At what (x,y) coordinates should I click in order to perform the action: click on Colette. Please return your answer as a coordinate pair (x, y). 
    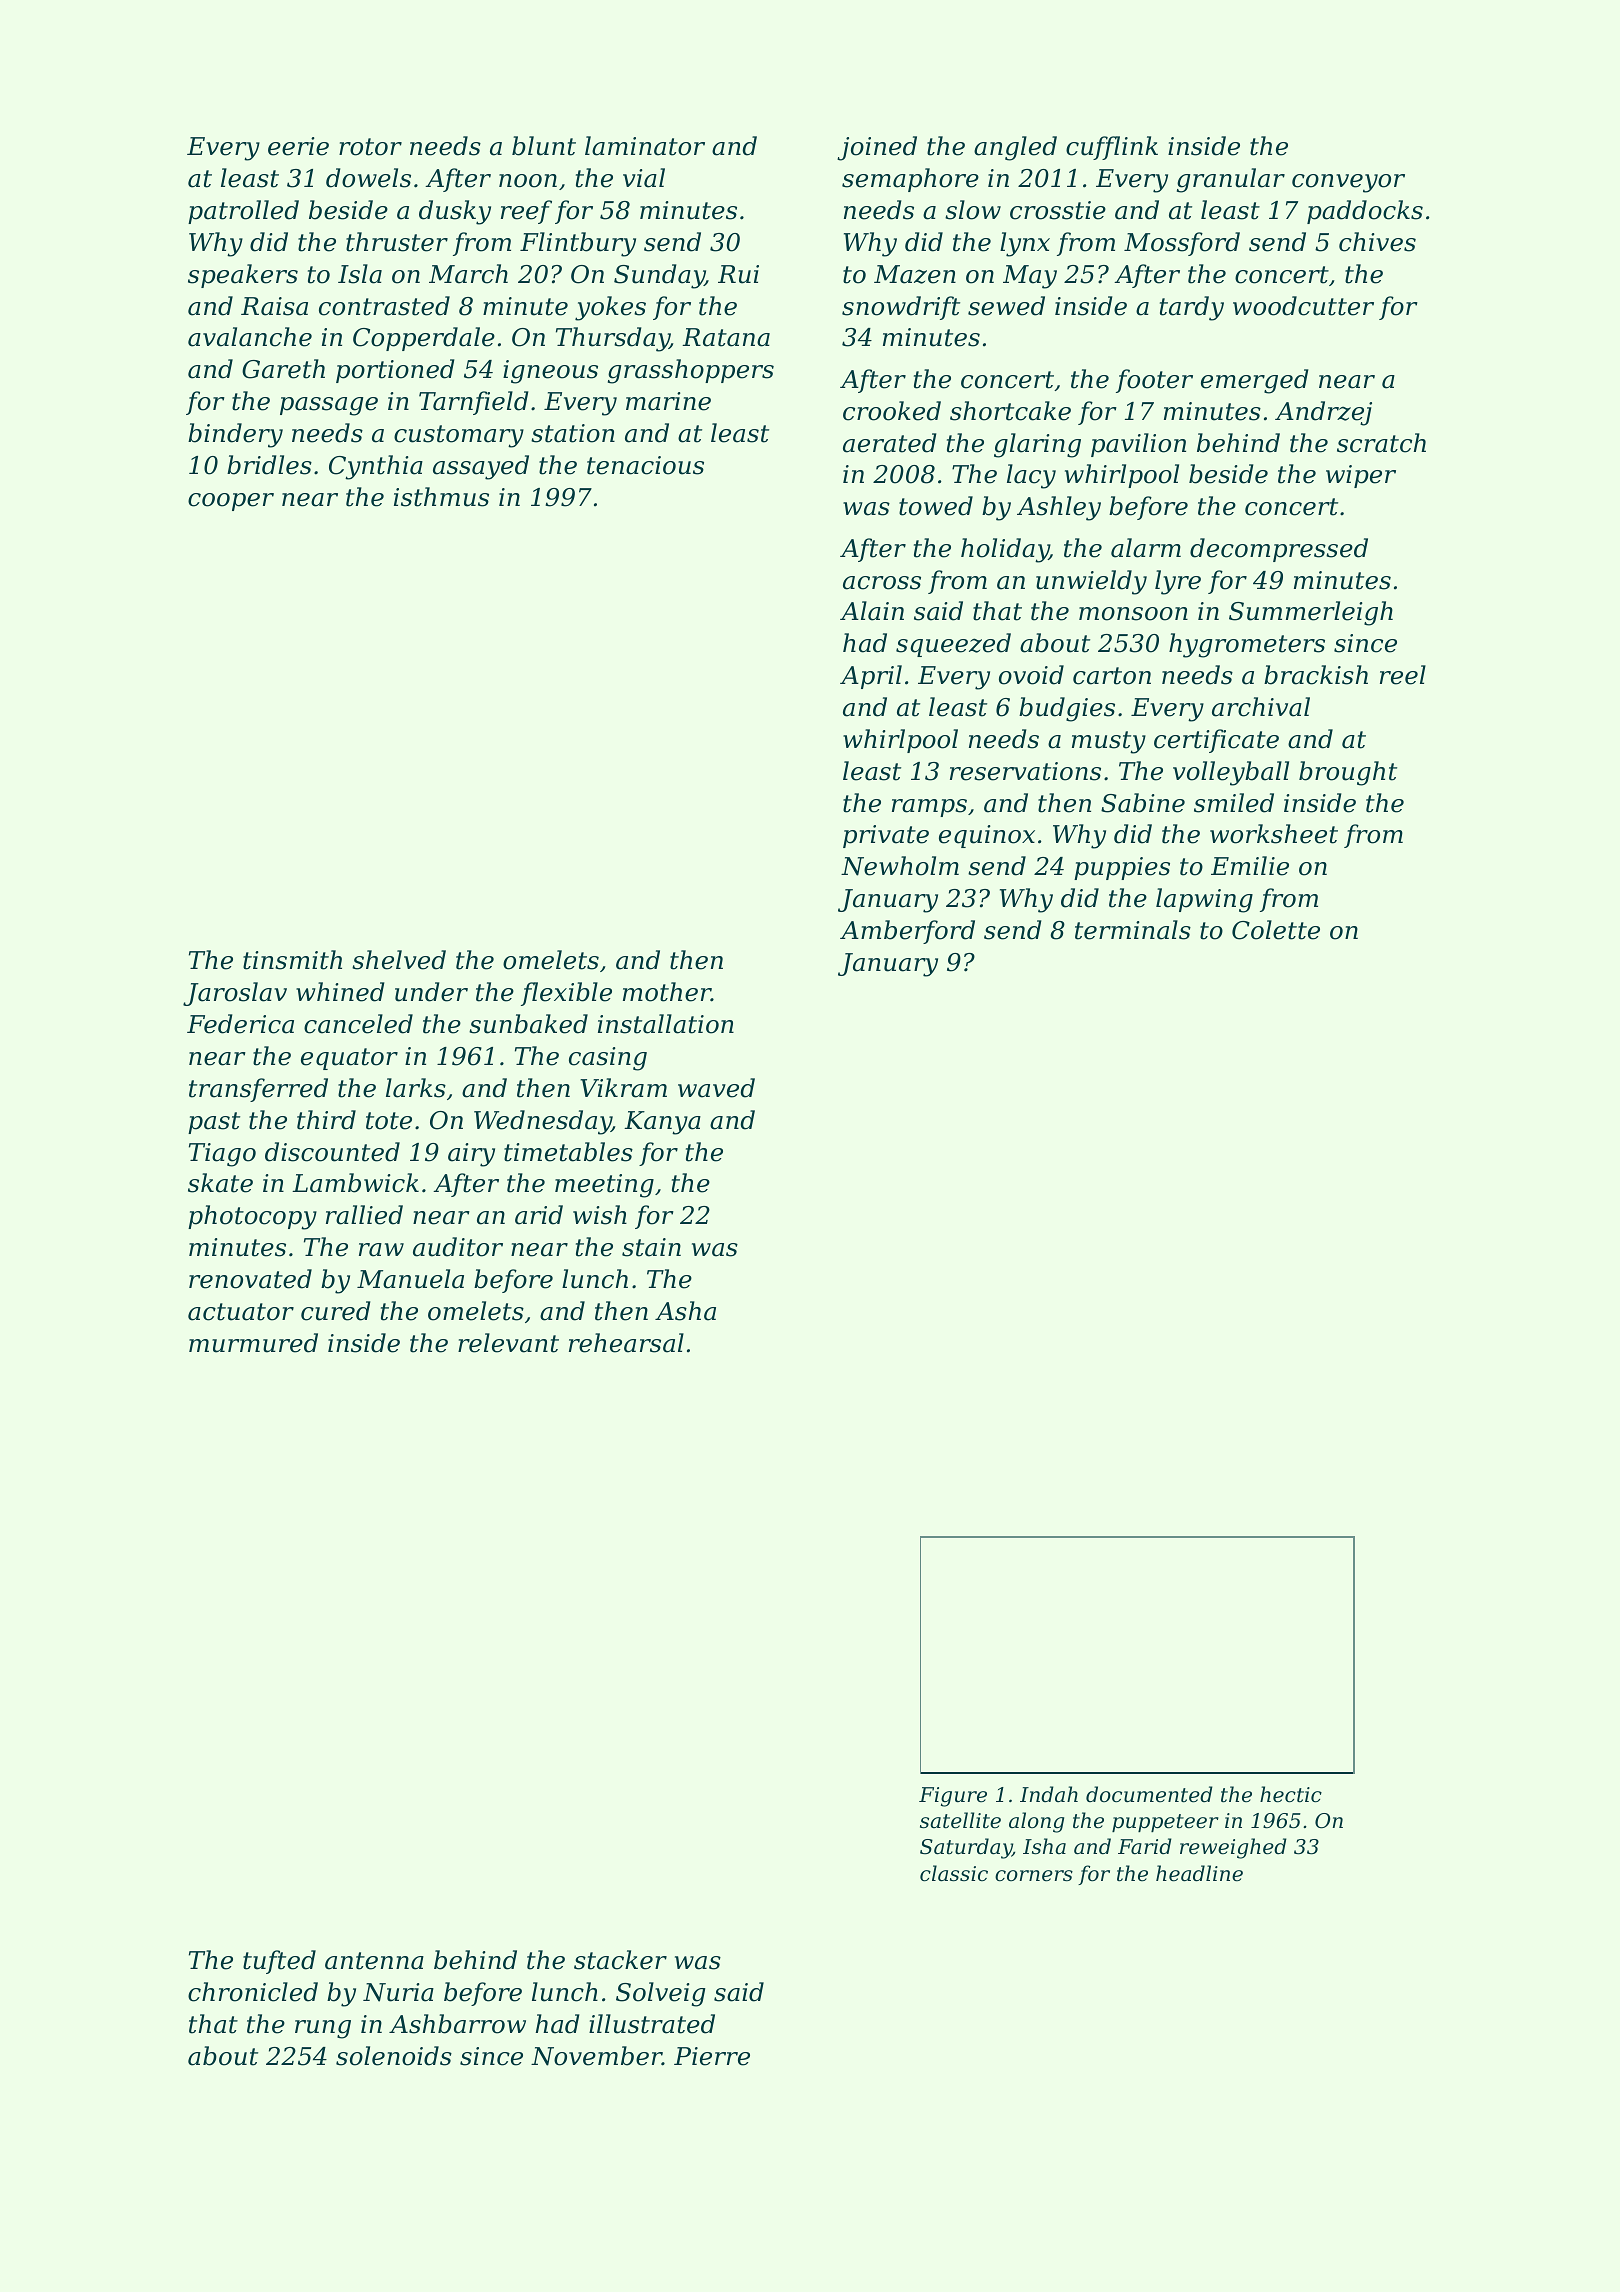
    Looking at the image, I should click on (1276, 930).
